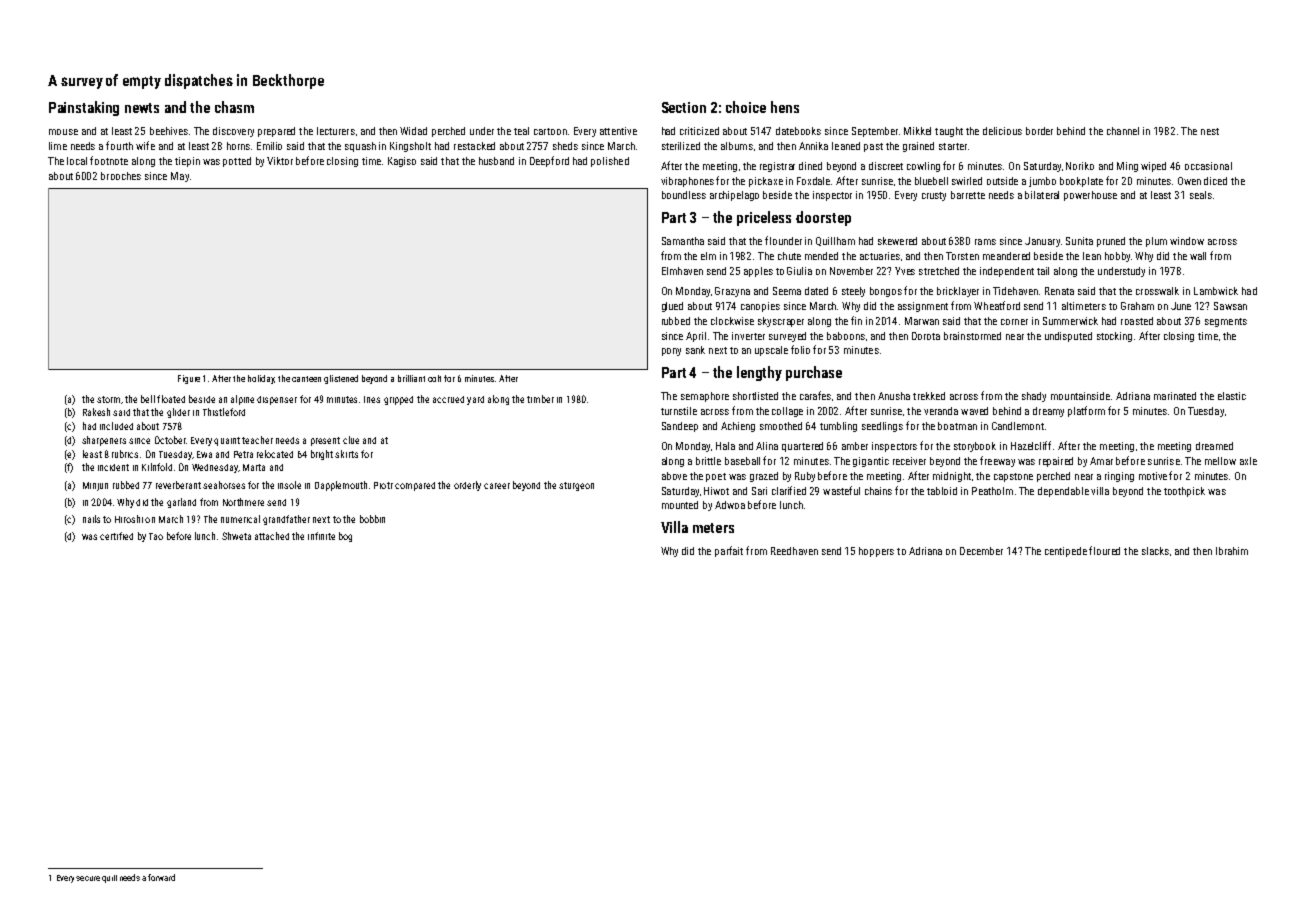 The height and width of the document is (924, 1308). I want to click on parfait, so click(729, 551).
